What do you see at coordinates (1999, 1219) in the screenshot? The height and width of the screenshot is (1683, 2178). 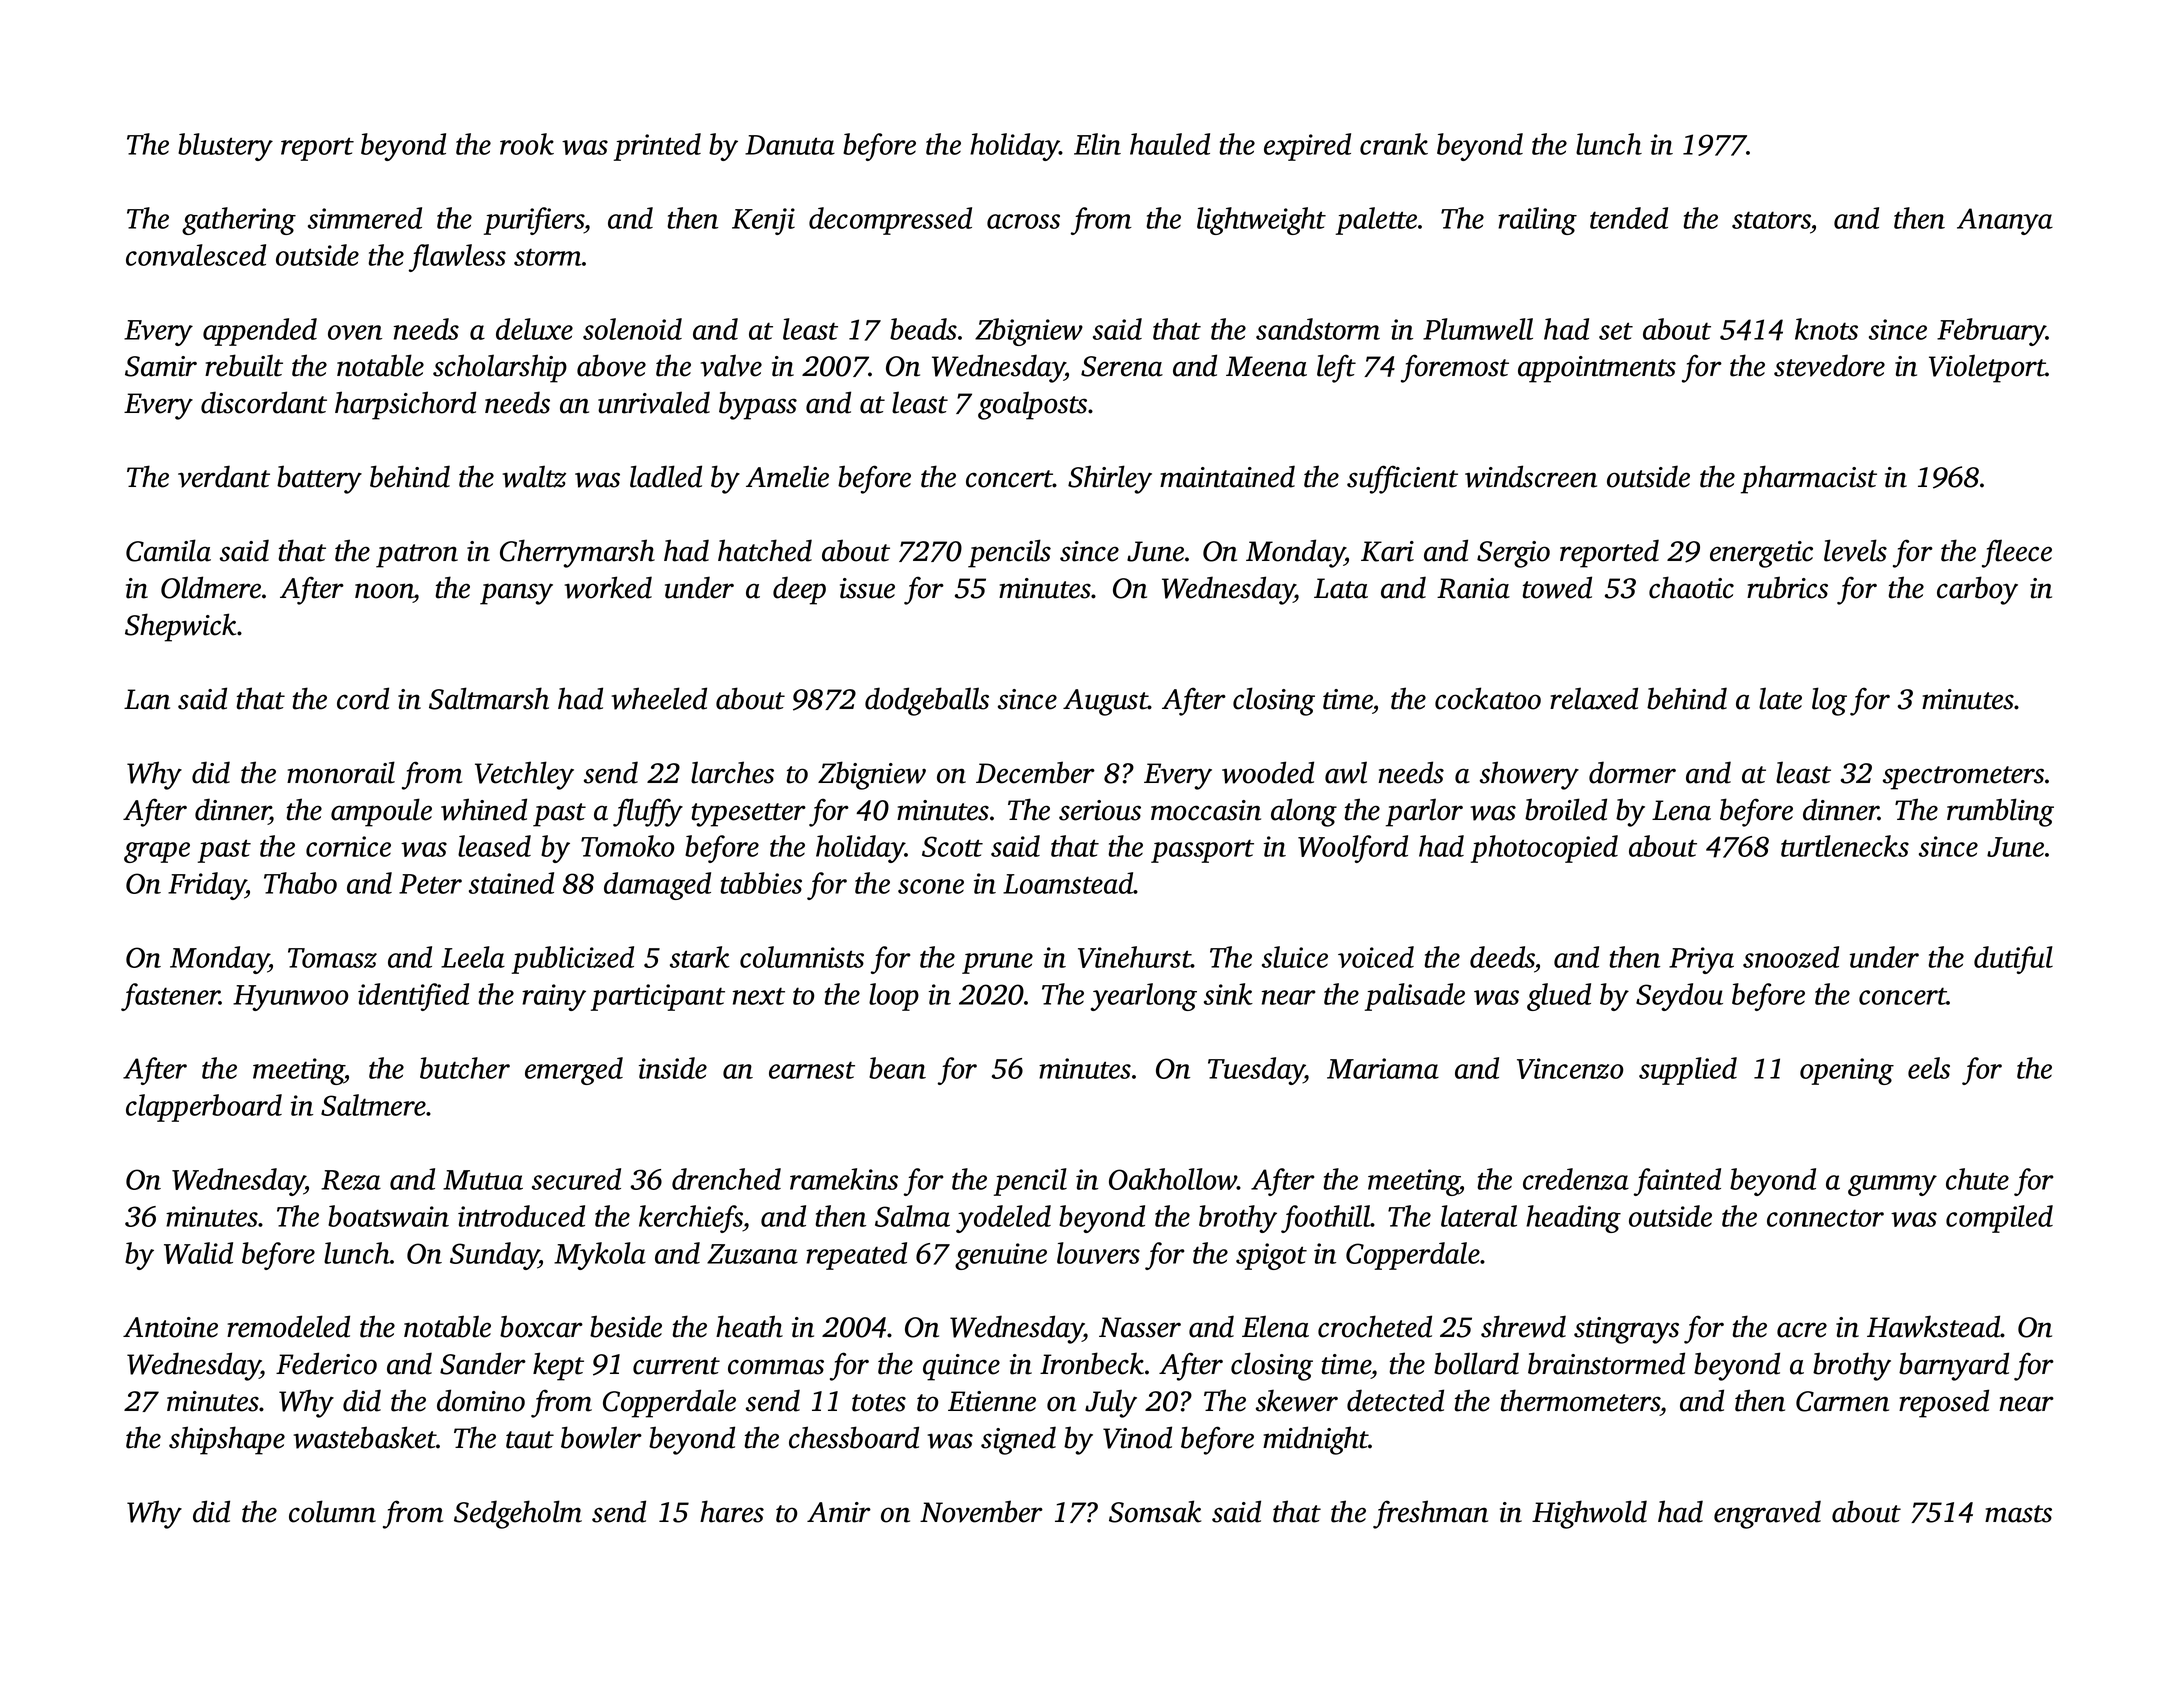 I see `compiled` at bounding box center [1999, 1219].
